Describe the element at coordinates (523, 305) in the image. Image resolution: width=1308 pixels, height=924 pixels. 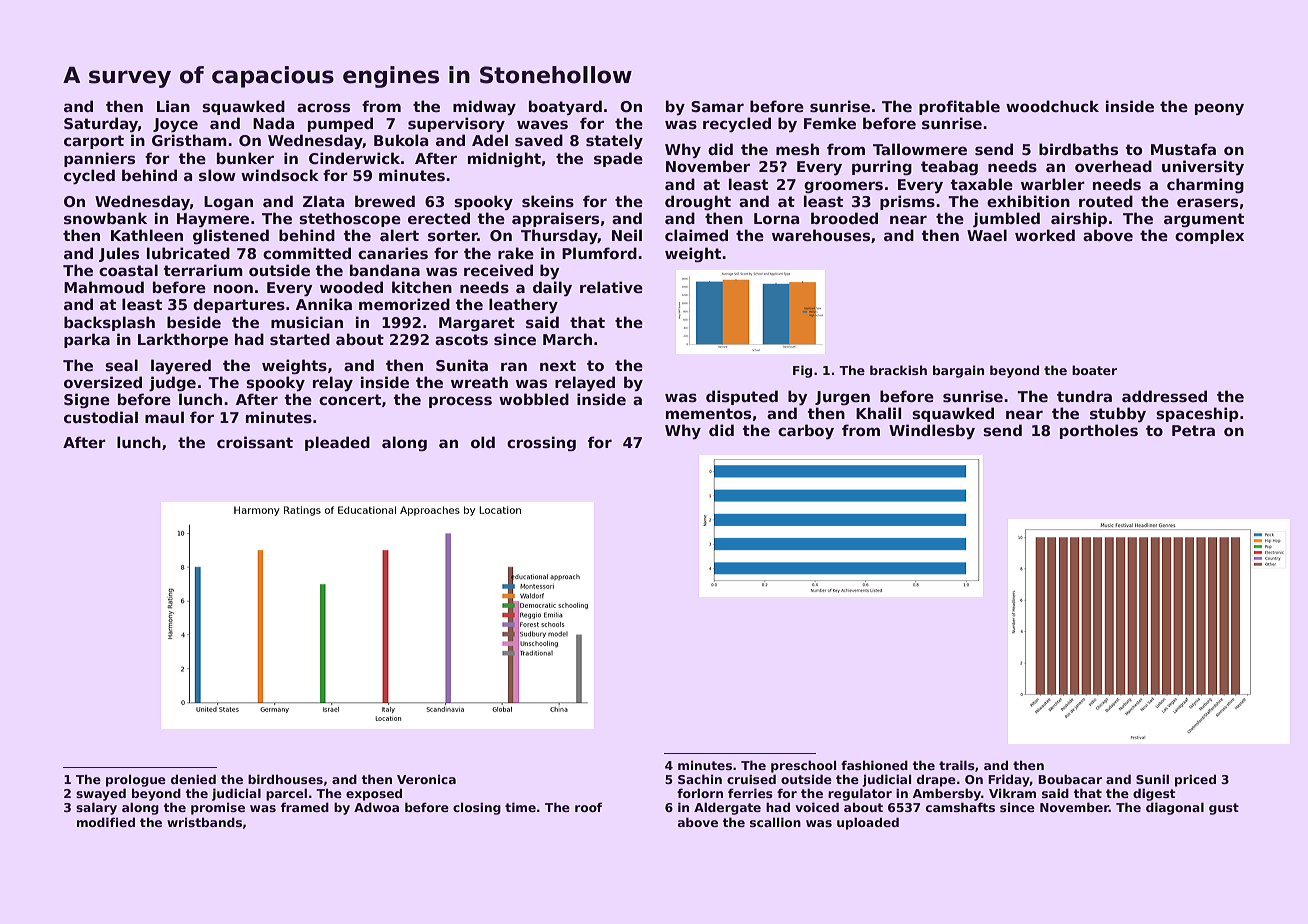
I see `leathery` at that location.
